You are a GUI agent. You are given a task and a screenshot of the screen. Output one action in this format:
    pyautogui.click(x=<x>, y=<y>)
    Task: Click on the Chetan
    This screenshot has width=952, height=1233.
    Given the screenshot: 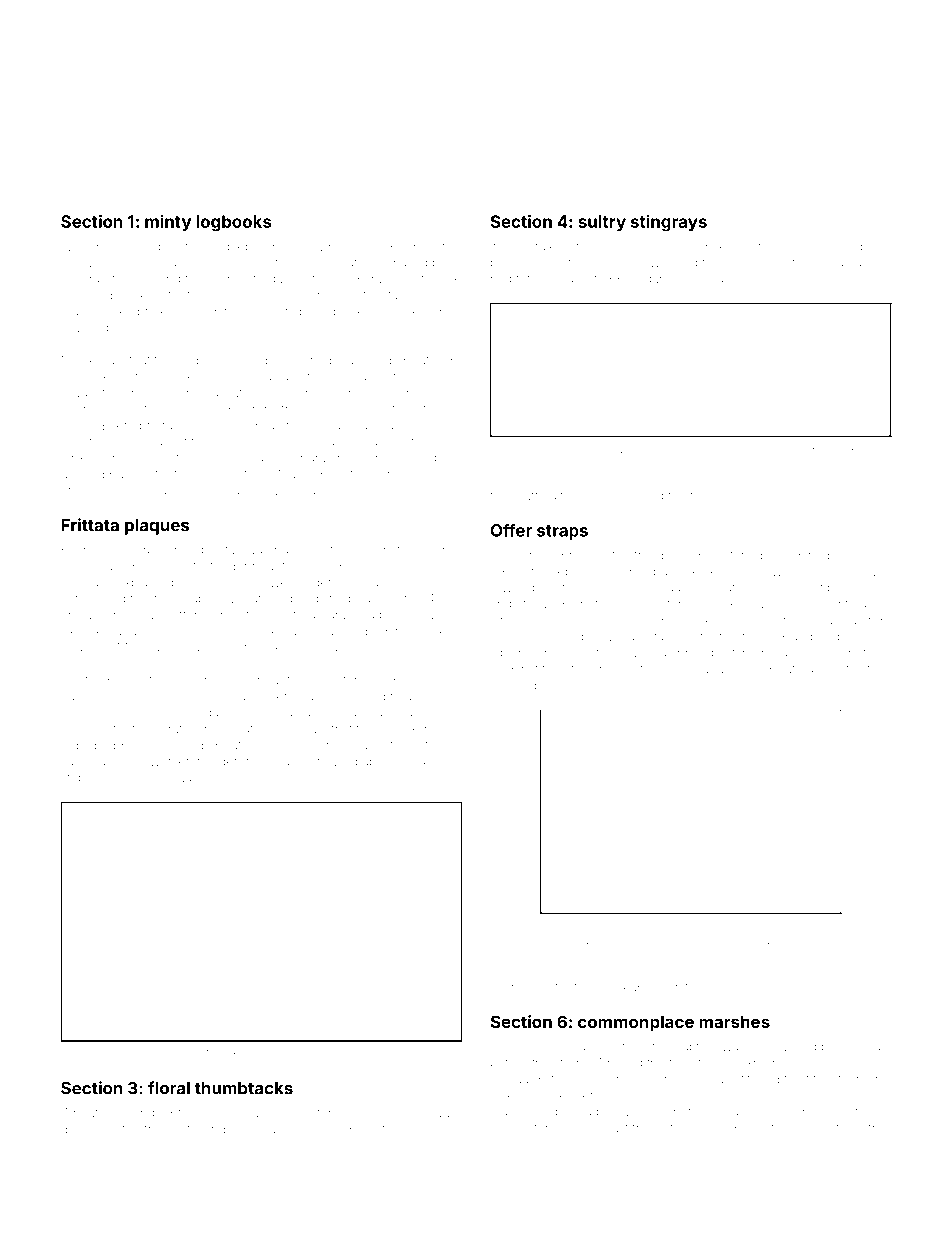 What is the action you would take?
    pyautogui.click(x=421, y=745)
